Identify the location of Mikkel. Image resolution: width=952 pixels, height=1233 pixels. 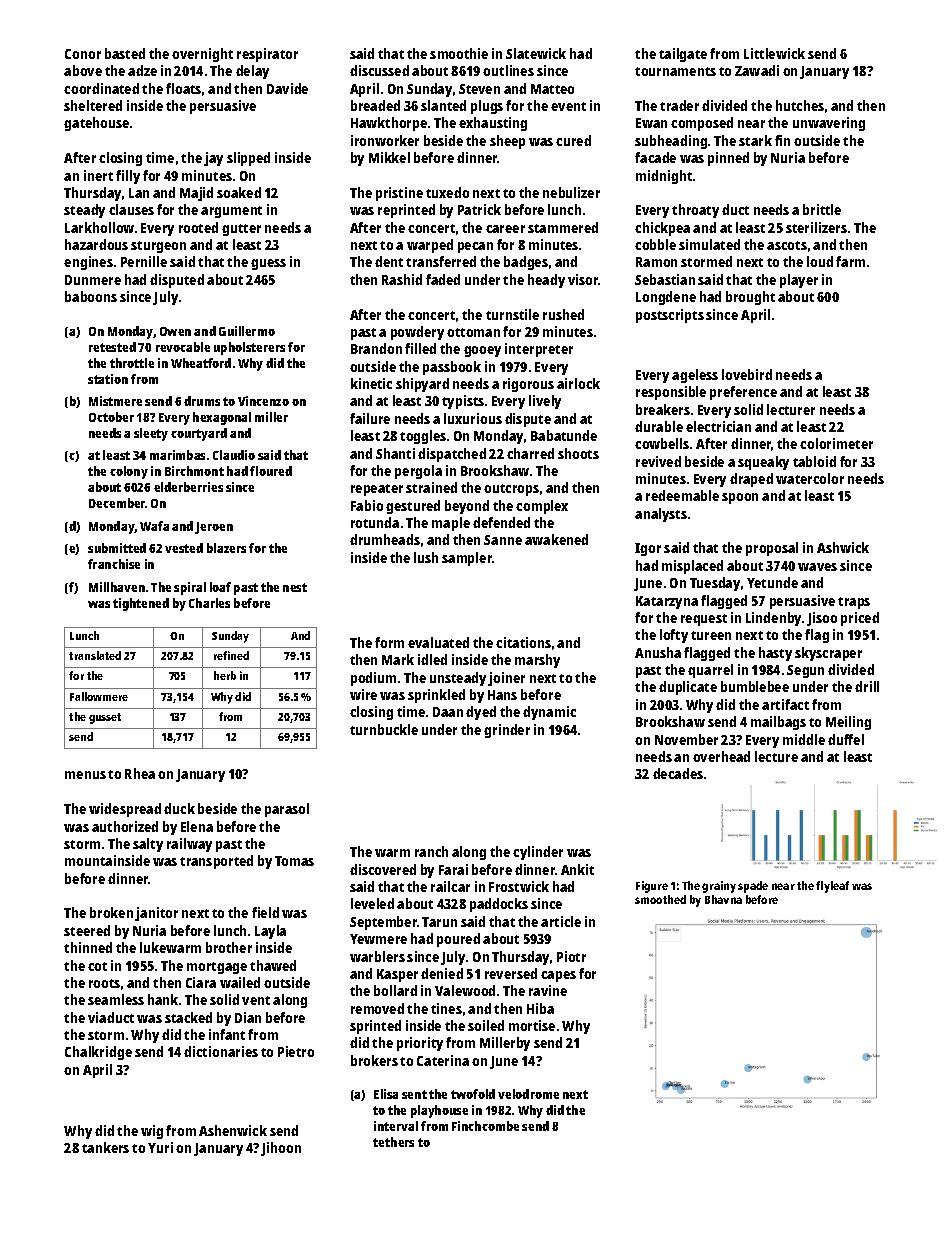
(389, 157).
